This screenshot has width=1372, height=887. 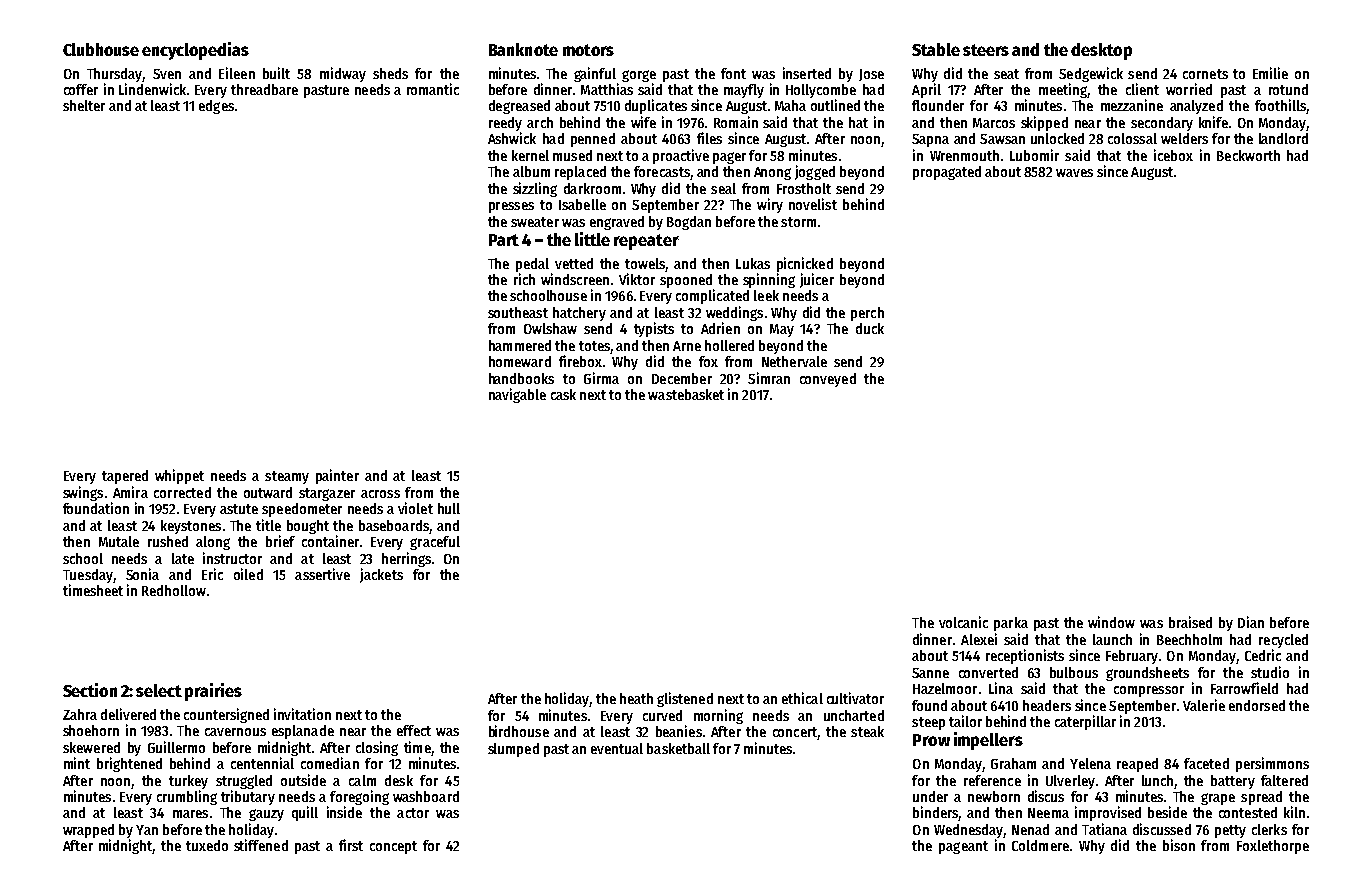 I want to click on astute, so click(x=239, y=509).
